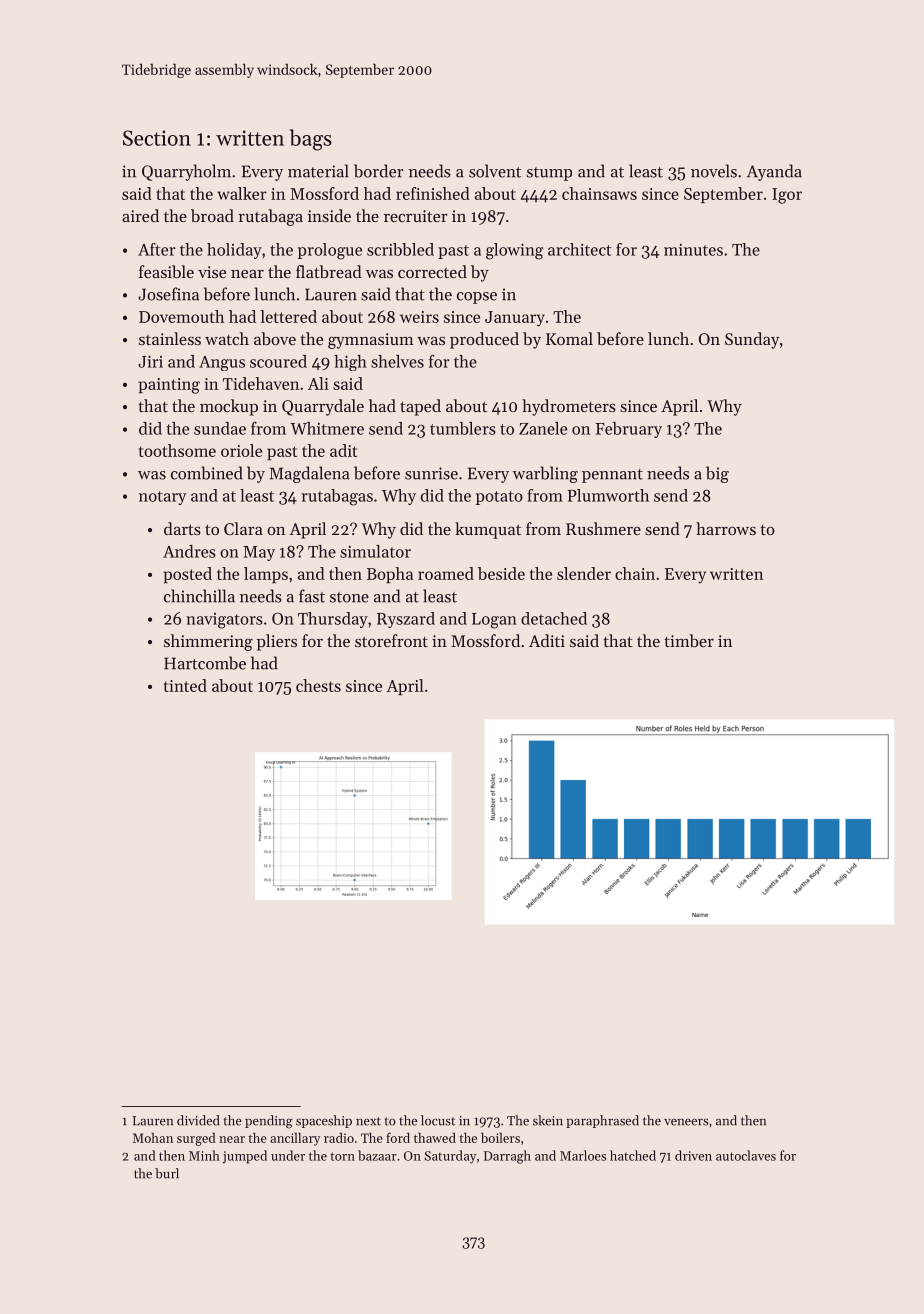 Image resolution: width=924 pixels, height=1314 pixels. What do you see at coordinates (242, 193) in the document?
I see `walker` at bounding box center [242, 193].
